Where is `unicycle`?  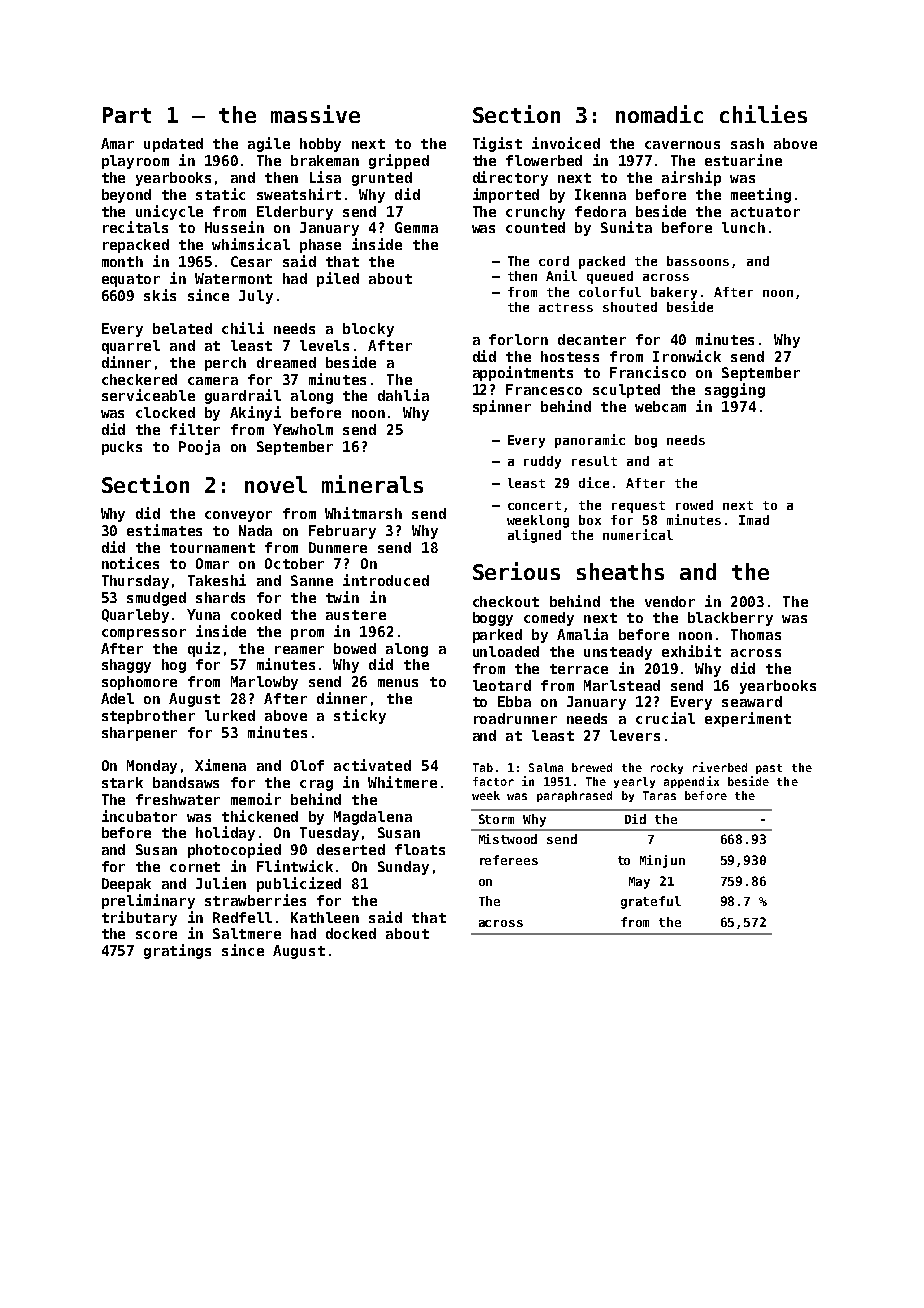
unicycle is located at coordinates (169, 212).
